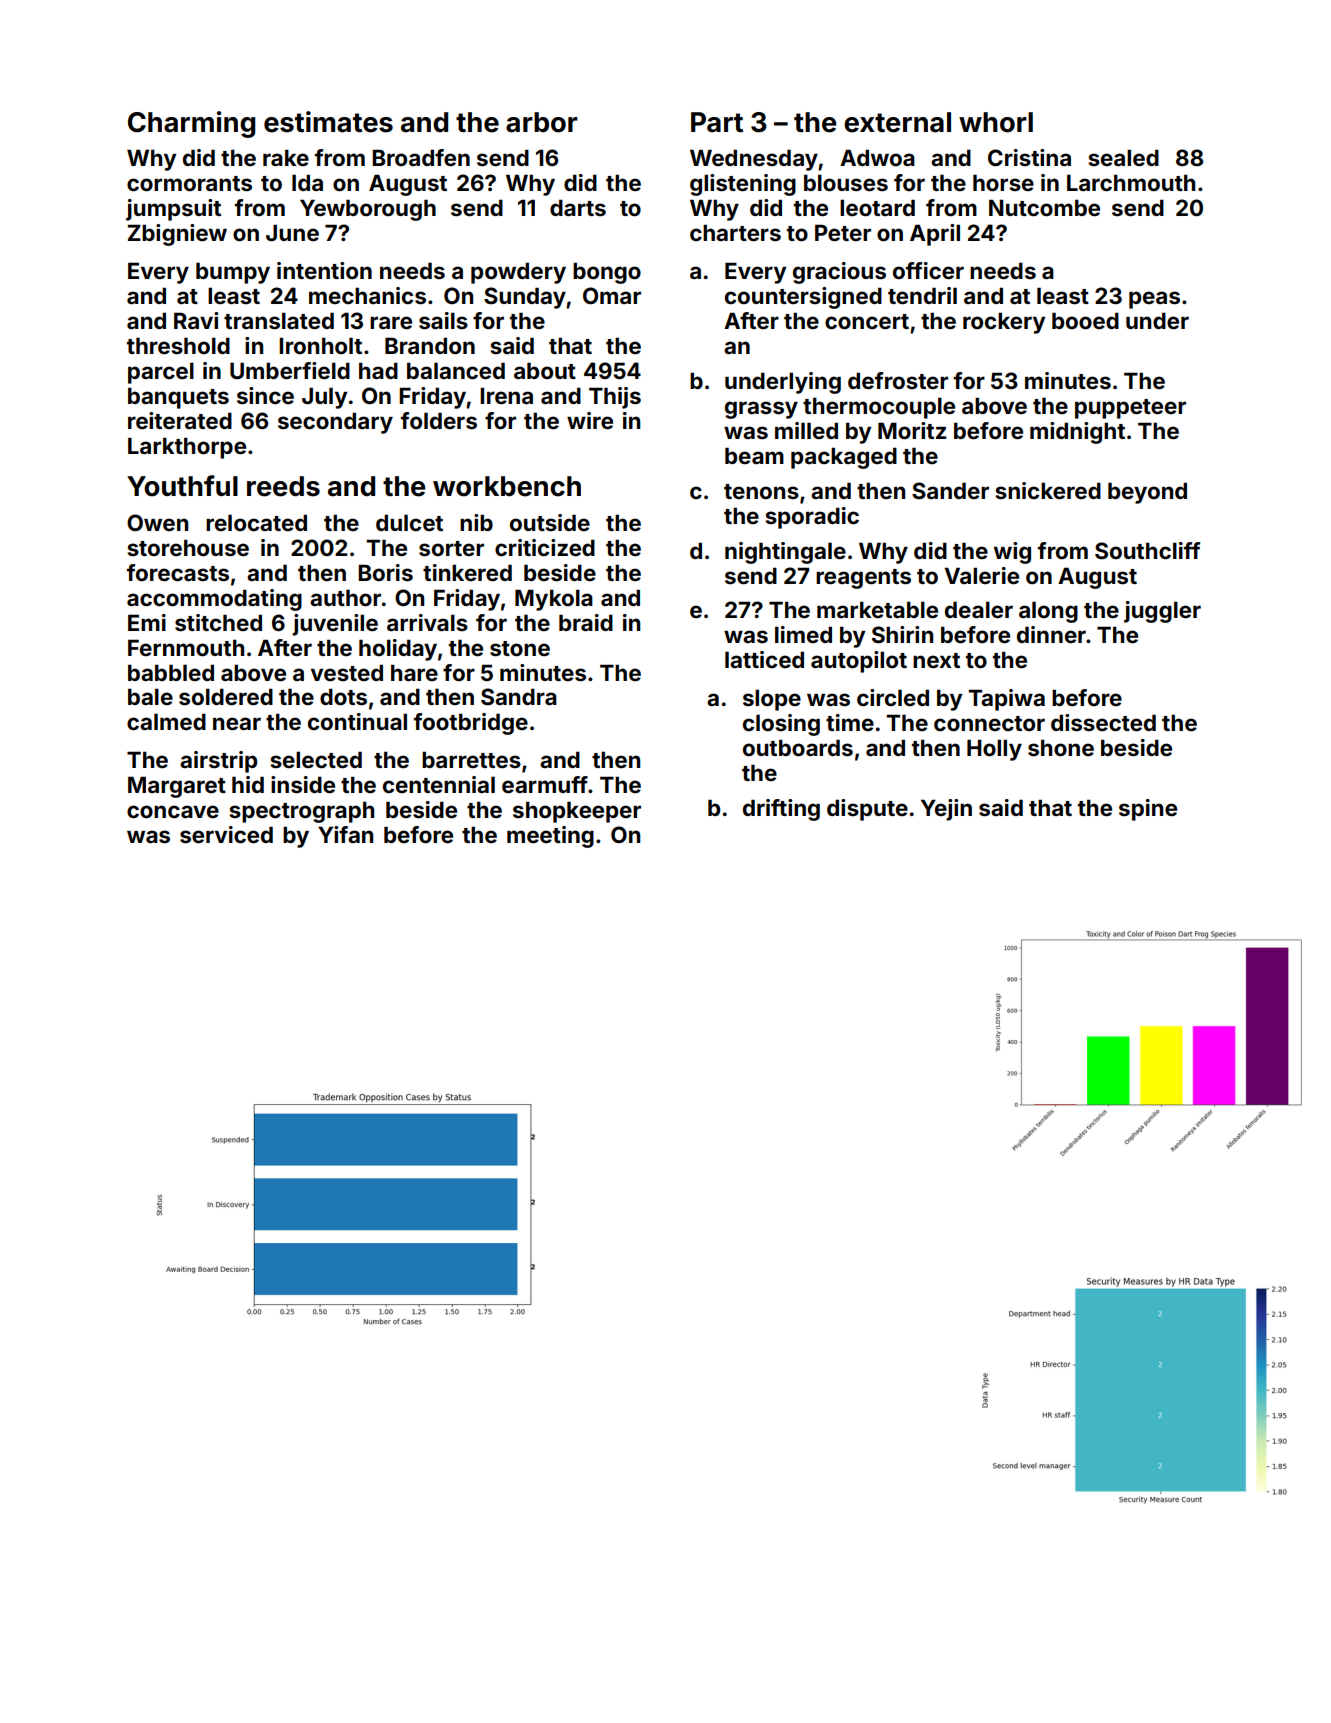  What do you see at coordinates (345, 834) in the screenshot?
I see `Yifan` at bounding box center [345, 834].
